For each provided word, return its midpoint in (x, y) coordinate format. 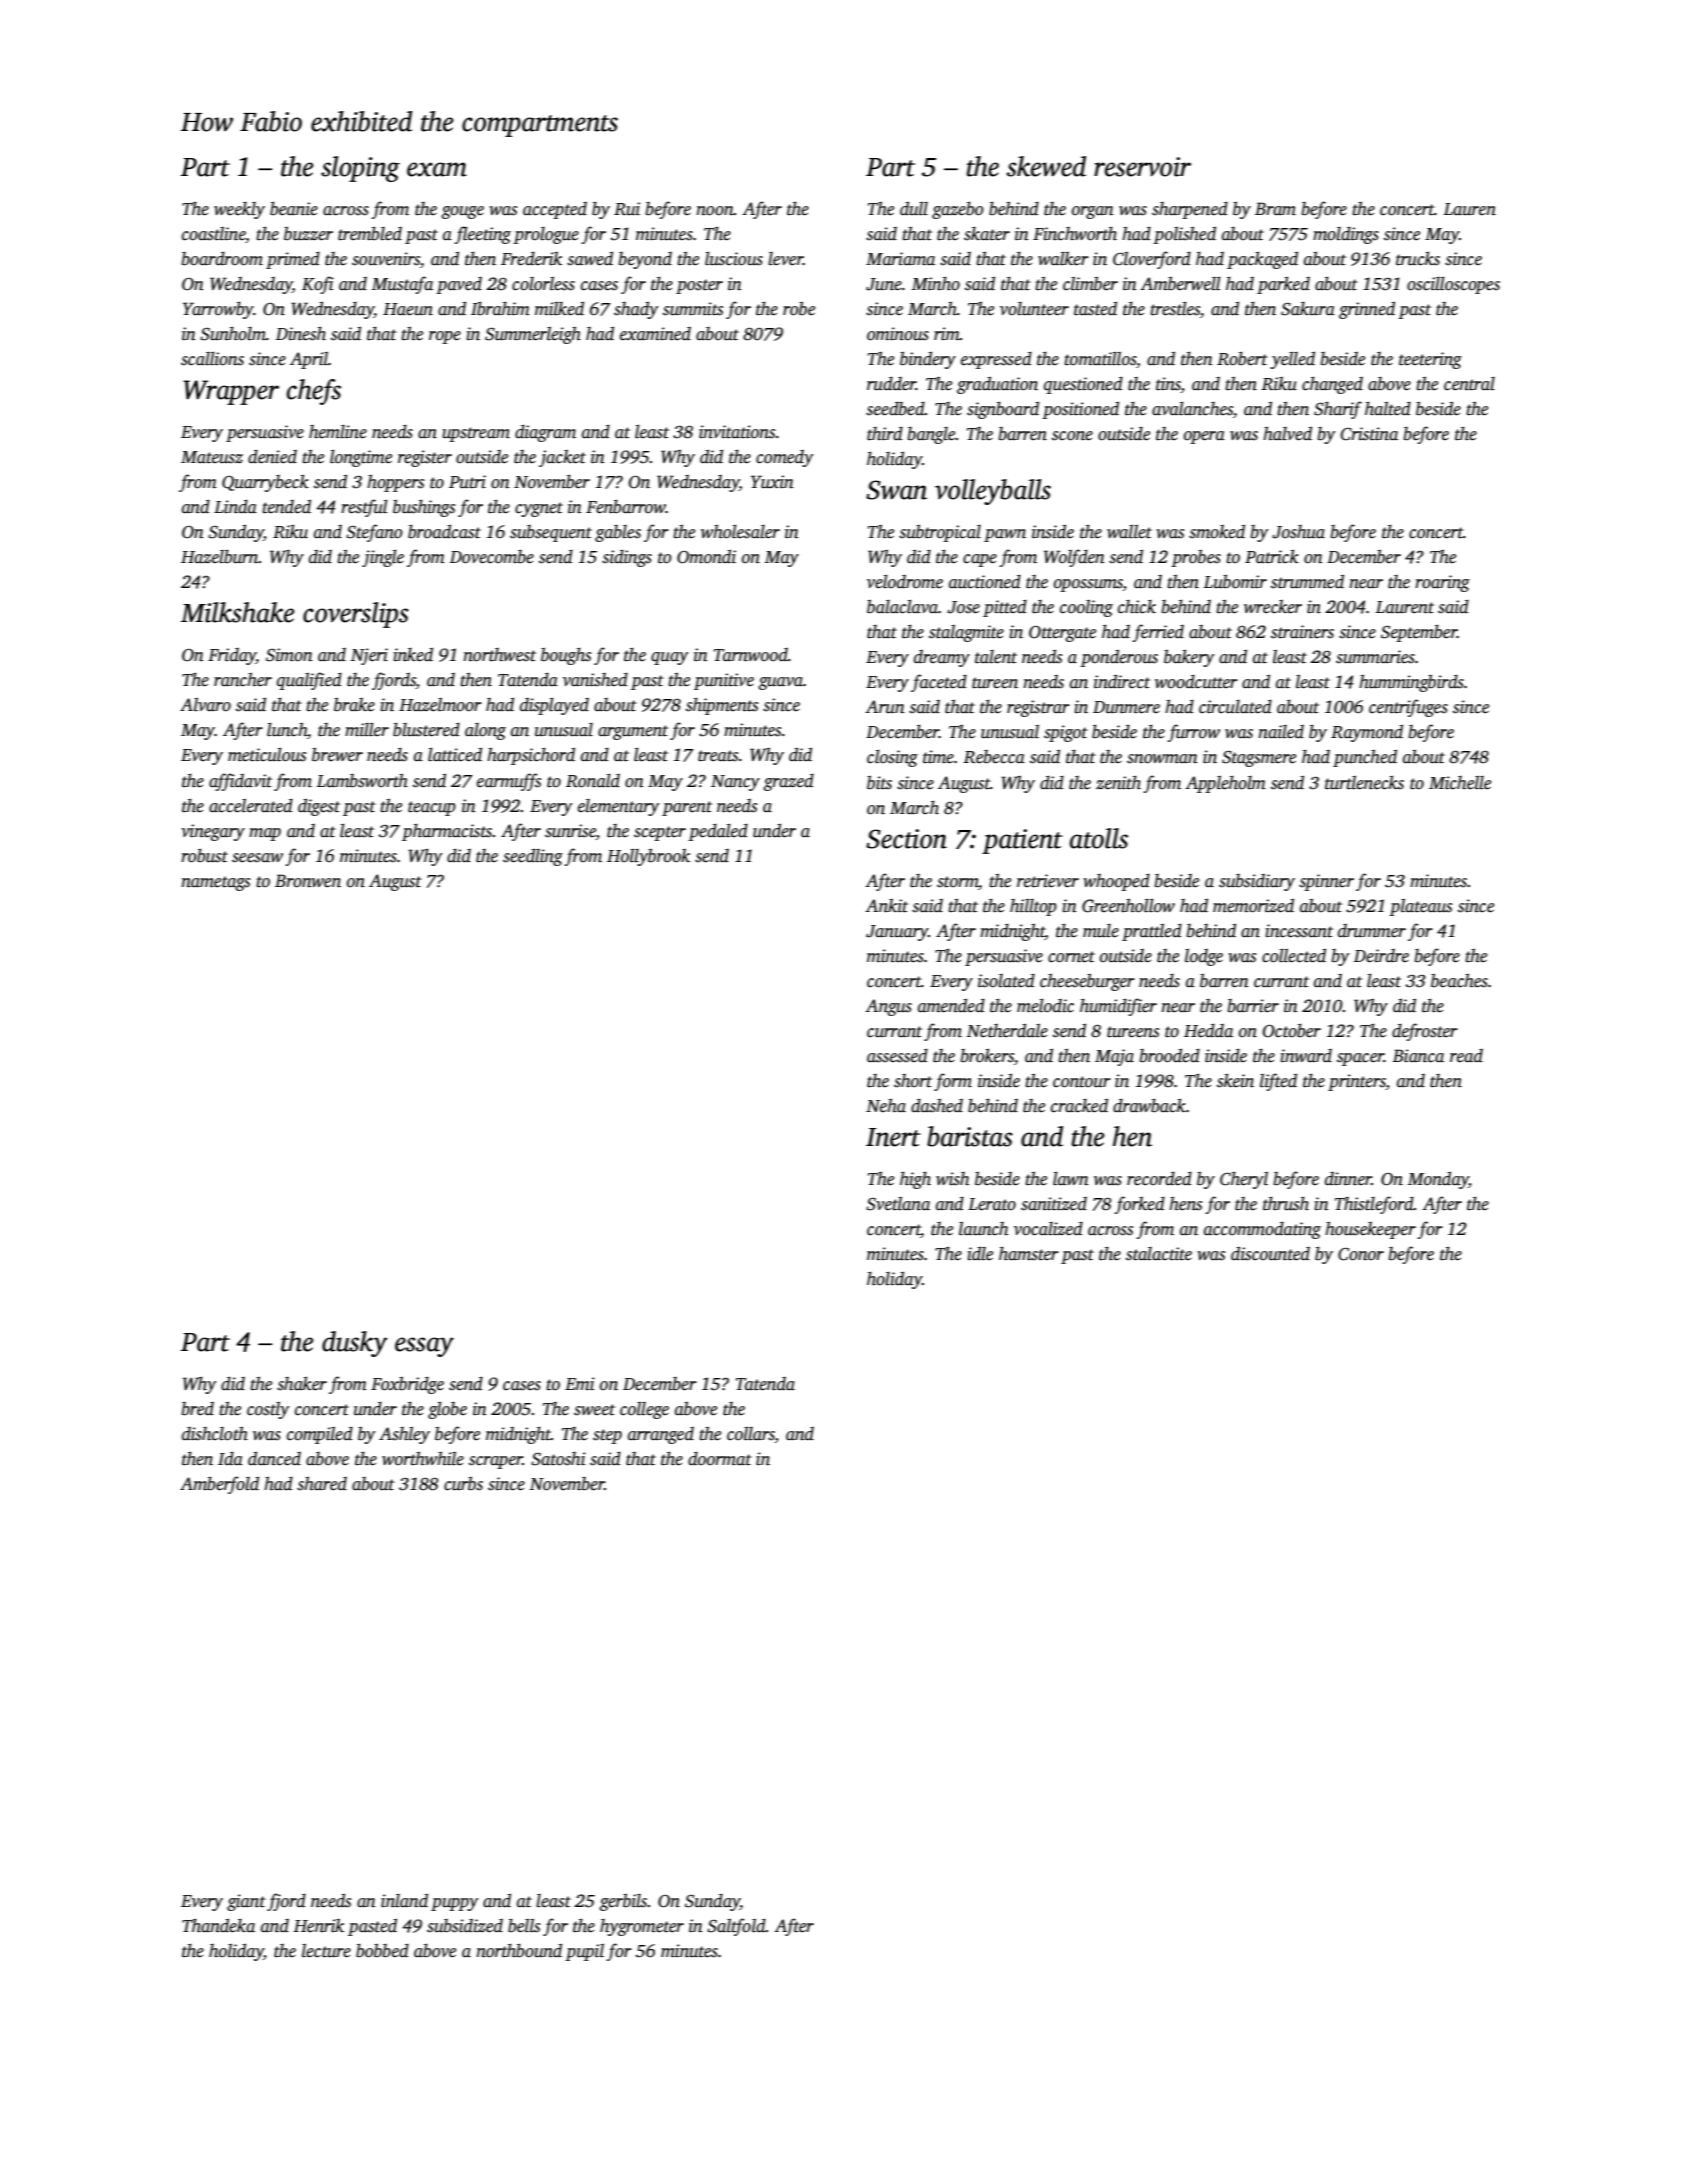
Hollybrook (648, 857)
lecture (326, 1951)
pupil (584, 1952)
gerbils (623, 1902)
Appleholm (1225, 784)
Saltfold (736, 1927)
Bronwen (308, 881)
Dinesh (301, 334)
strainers (1302, 632)
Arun (885, 707)
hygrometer (642, 1927)
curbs (463, 1484)
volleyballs (993, 492)
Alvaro (205, 705)
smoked (1217, 532)
